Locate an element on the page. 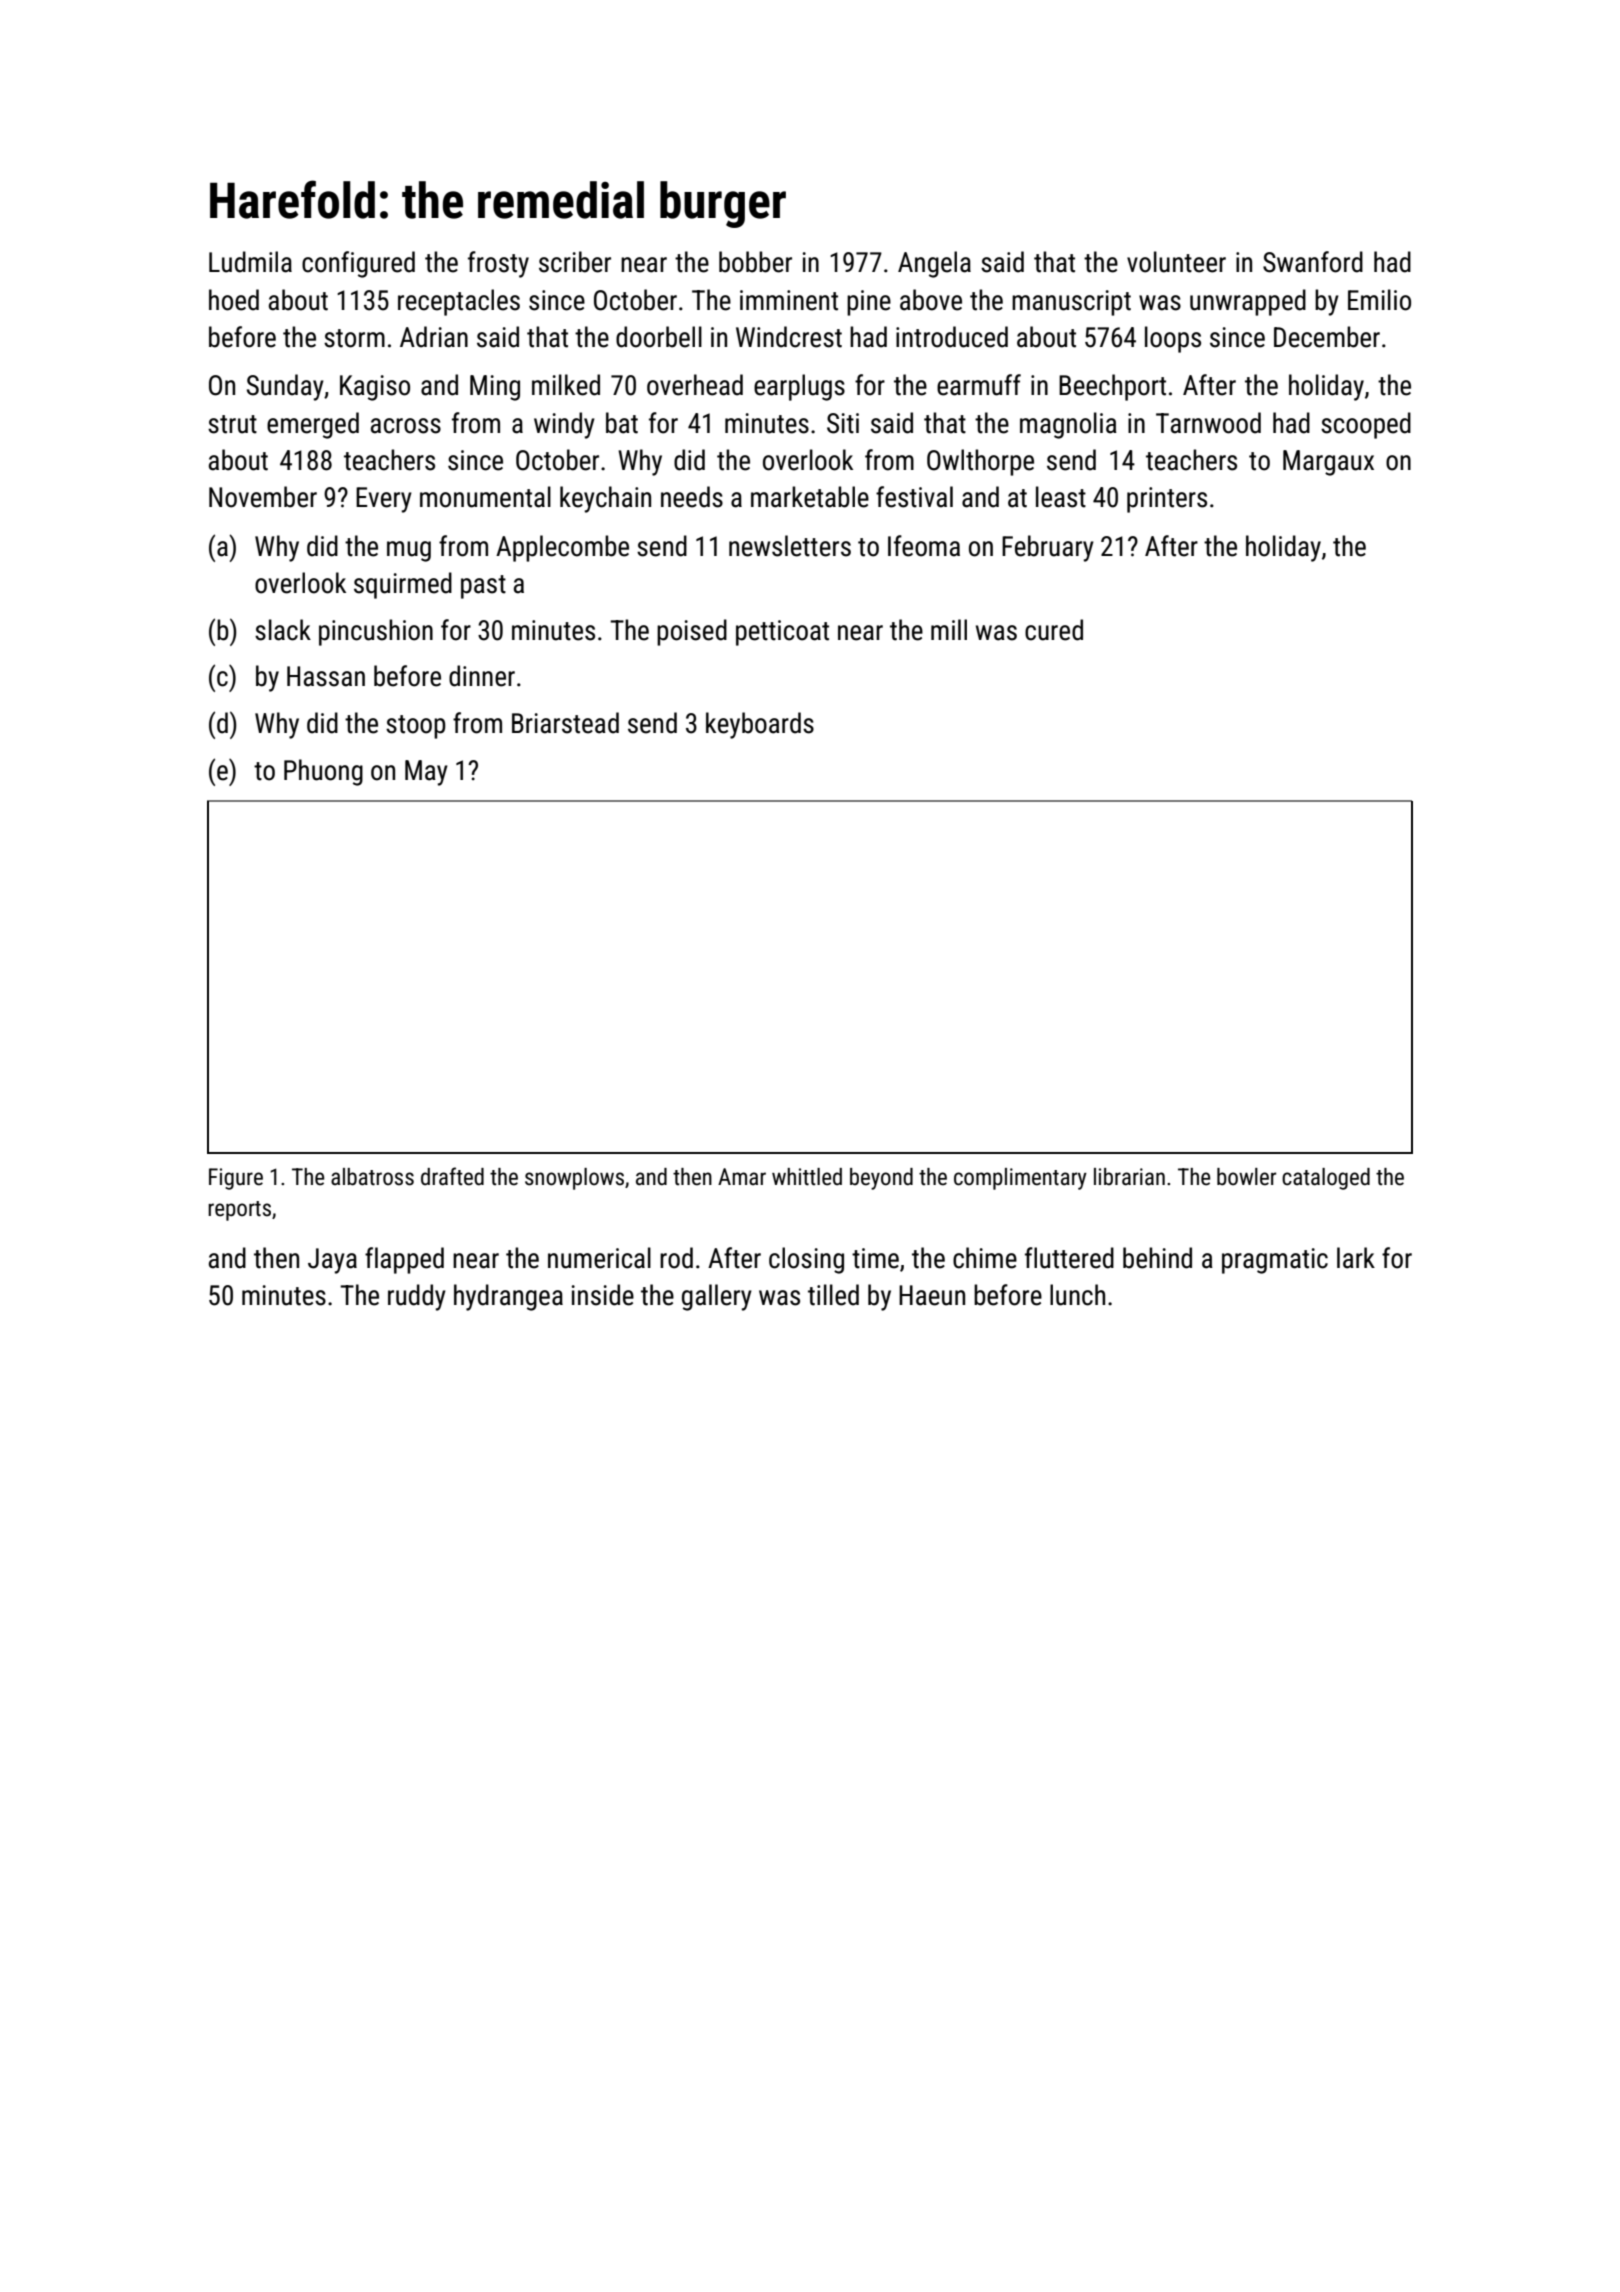 This document has width=1620, height=2292. volunteer is located at coordinates (1176, 262).
